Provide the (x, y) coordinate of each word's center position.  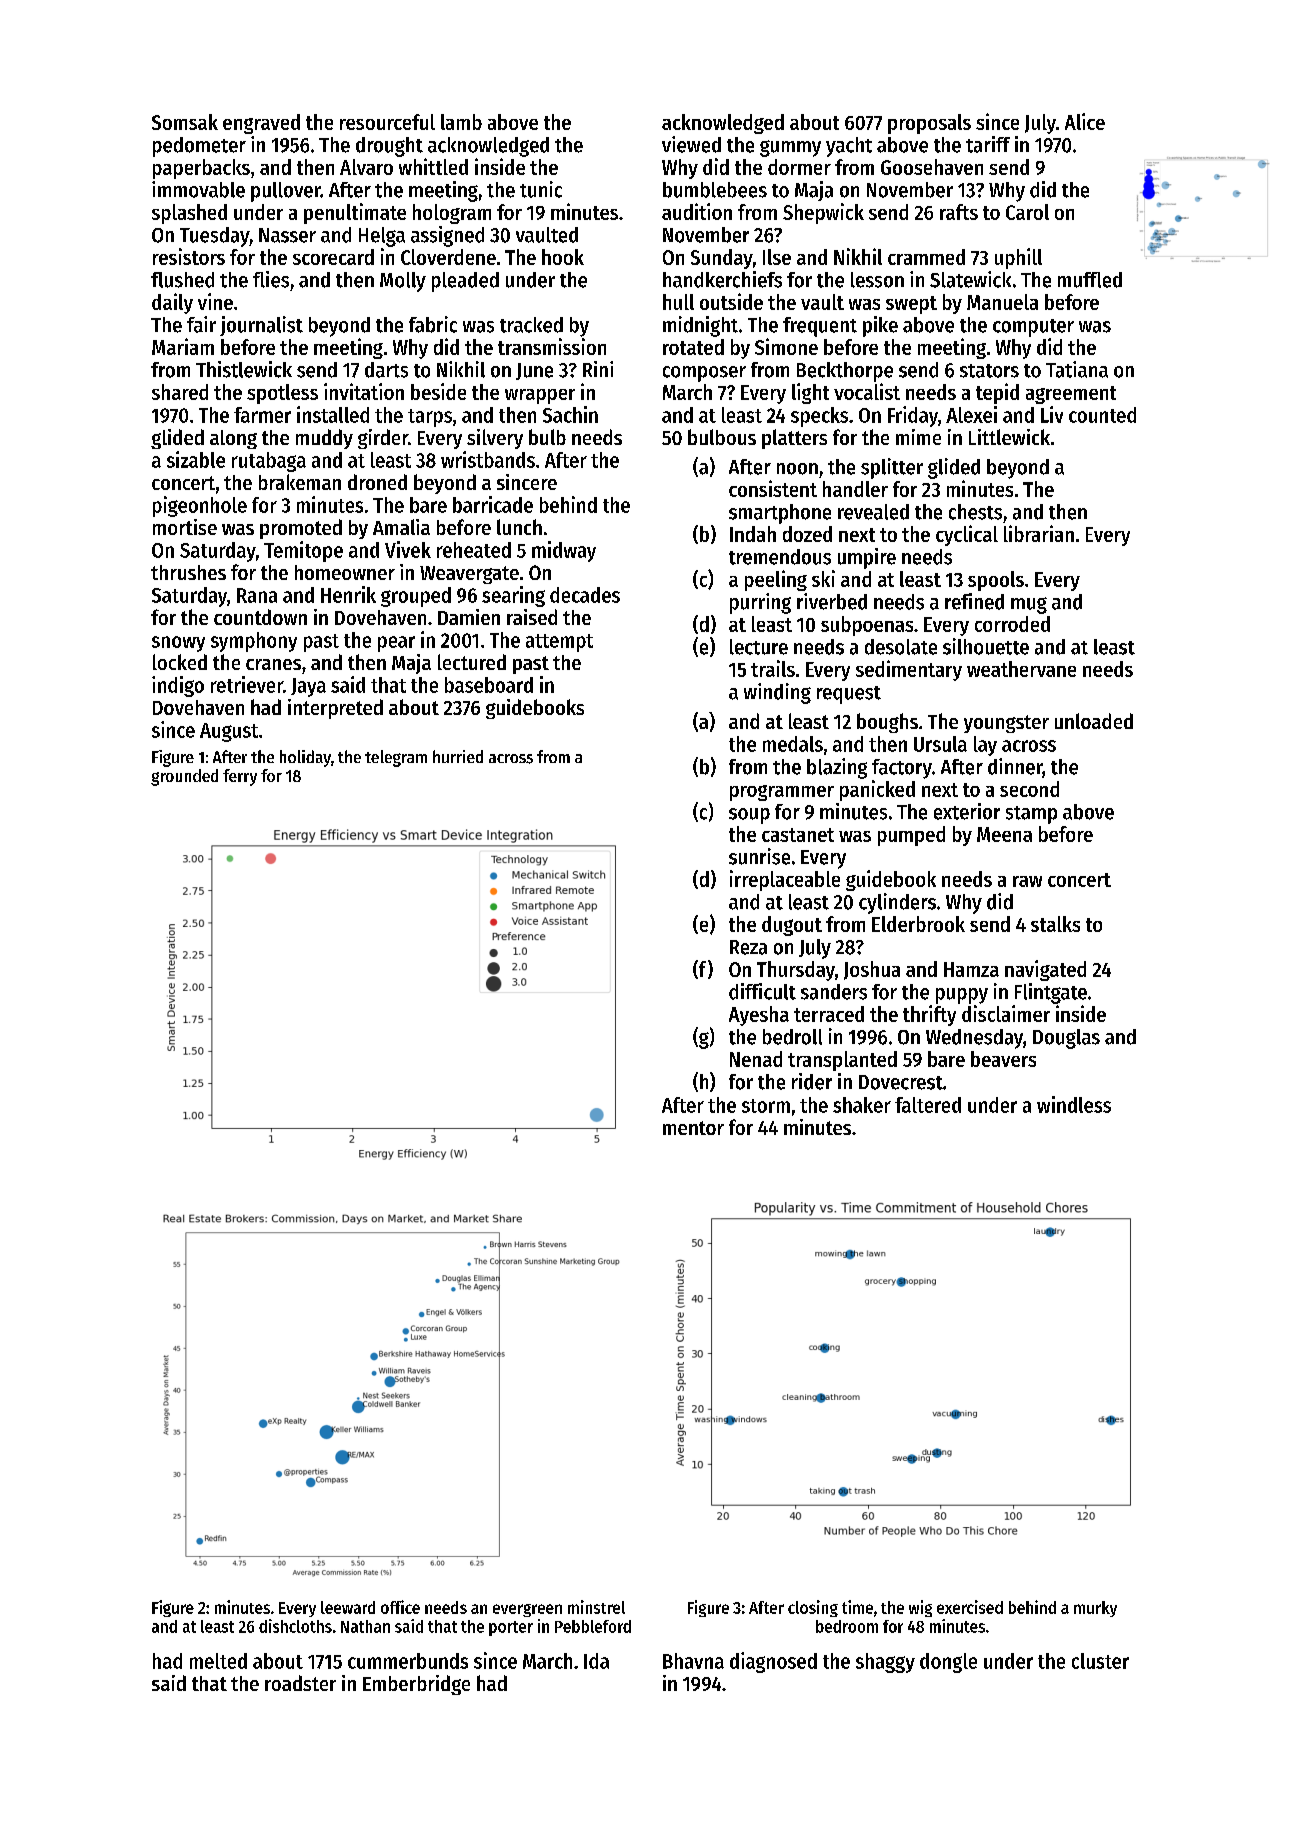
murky (1095, 1609)
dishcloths (295, 1626)
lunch (519, 527)
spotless (282, 394)
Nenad (756, 1059)
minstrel (596, 1607)
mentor (693, 1128)
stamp (1031, 815)
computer (1033, 328)
